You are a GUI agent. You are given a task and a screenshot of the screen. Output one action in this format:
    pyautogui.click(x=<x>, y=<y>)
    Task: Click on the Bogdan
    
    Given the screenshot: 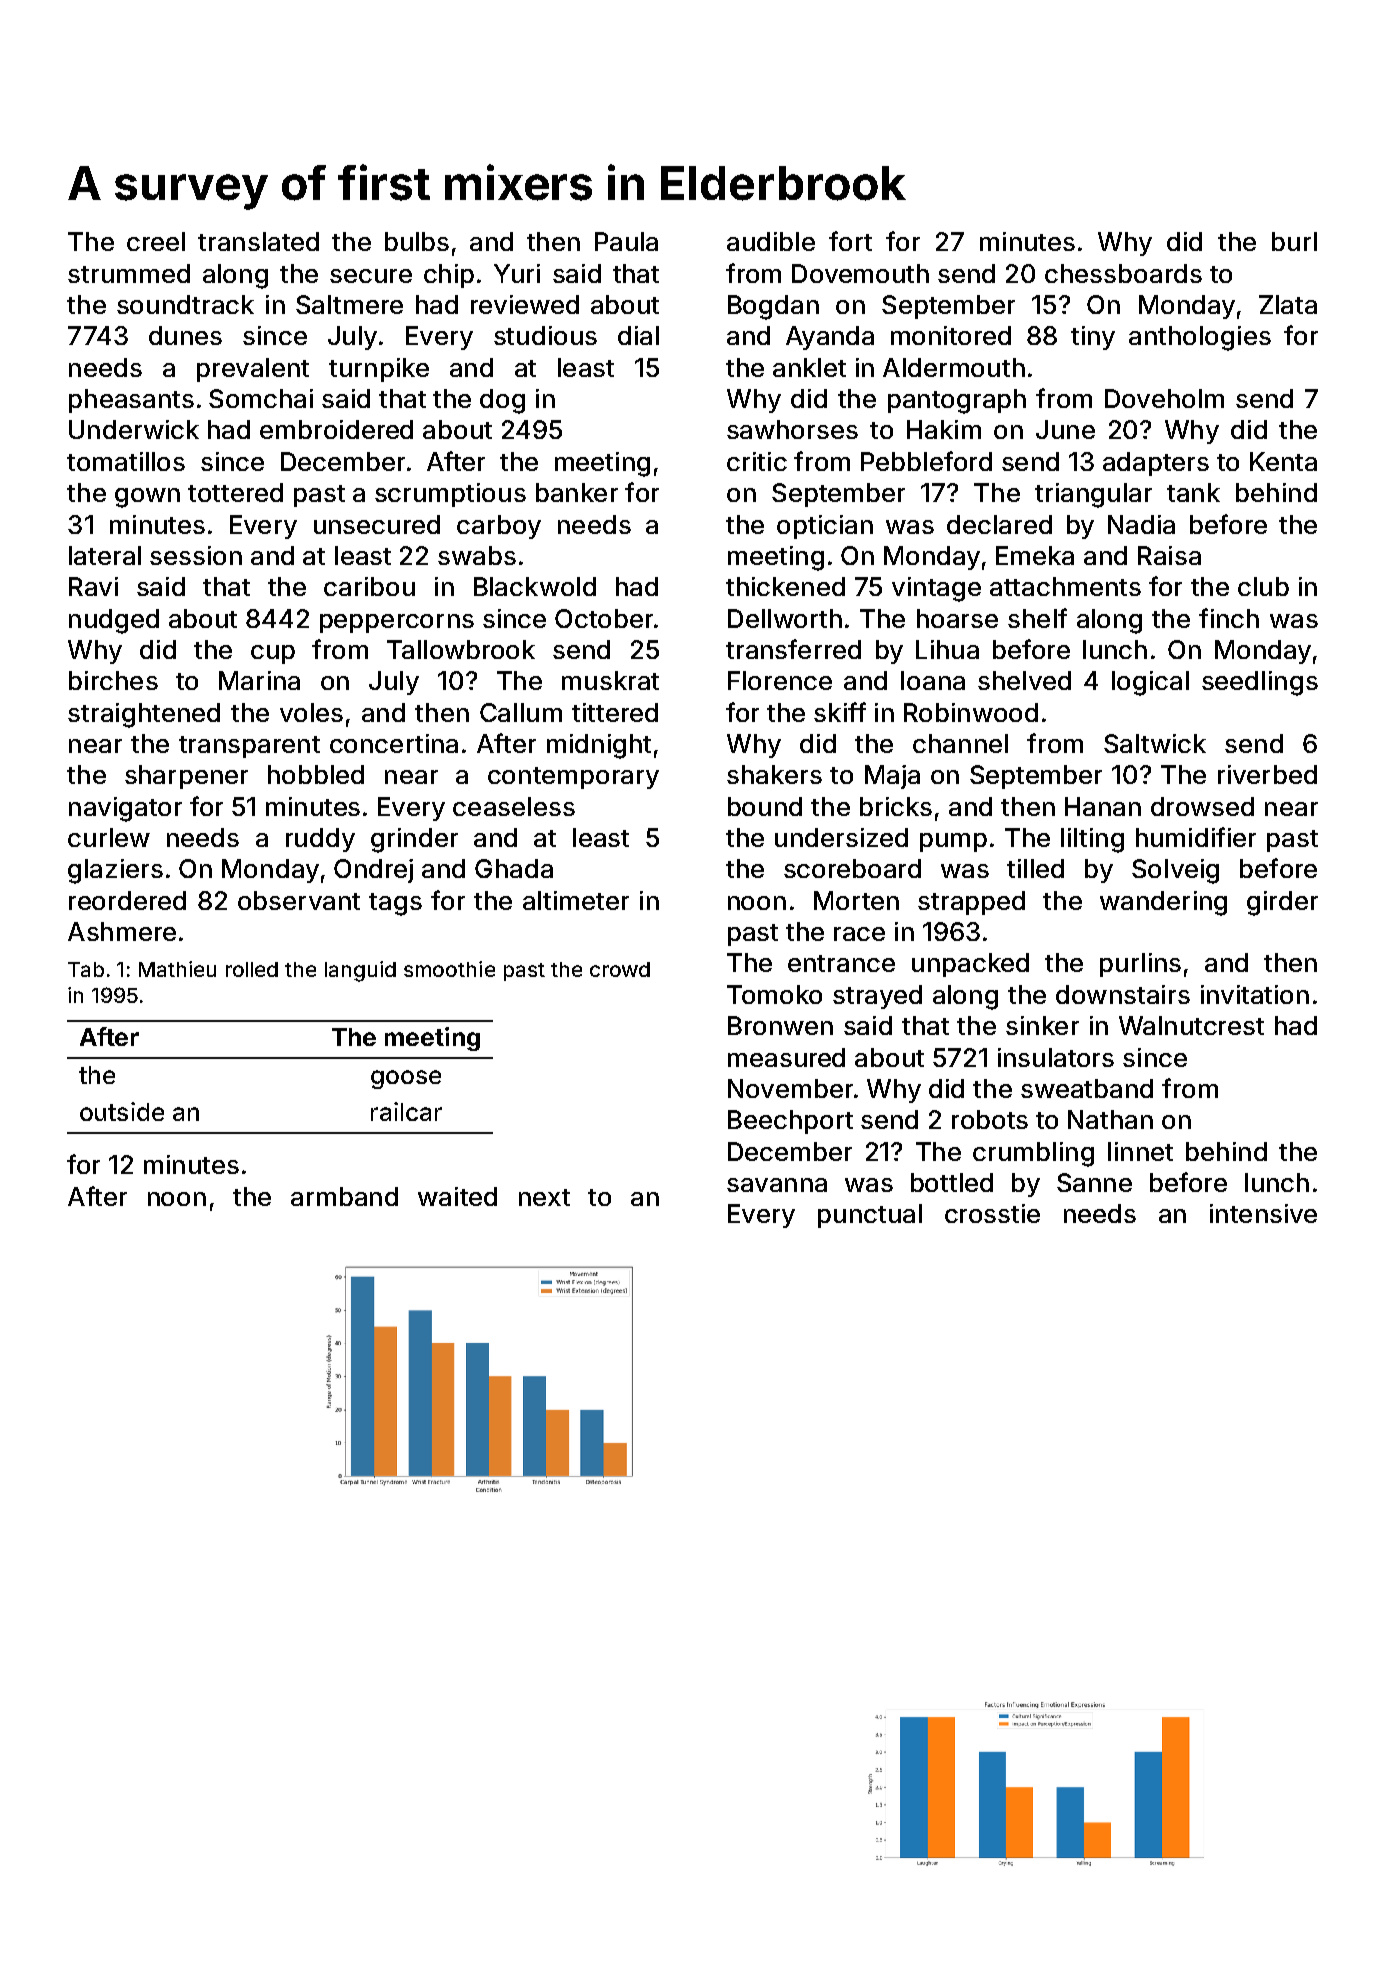 What is the action you would take?
    pyautogui.click(x=773, y=307)
